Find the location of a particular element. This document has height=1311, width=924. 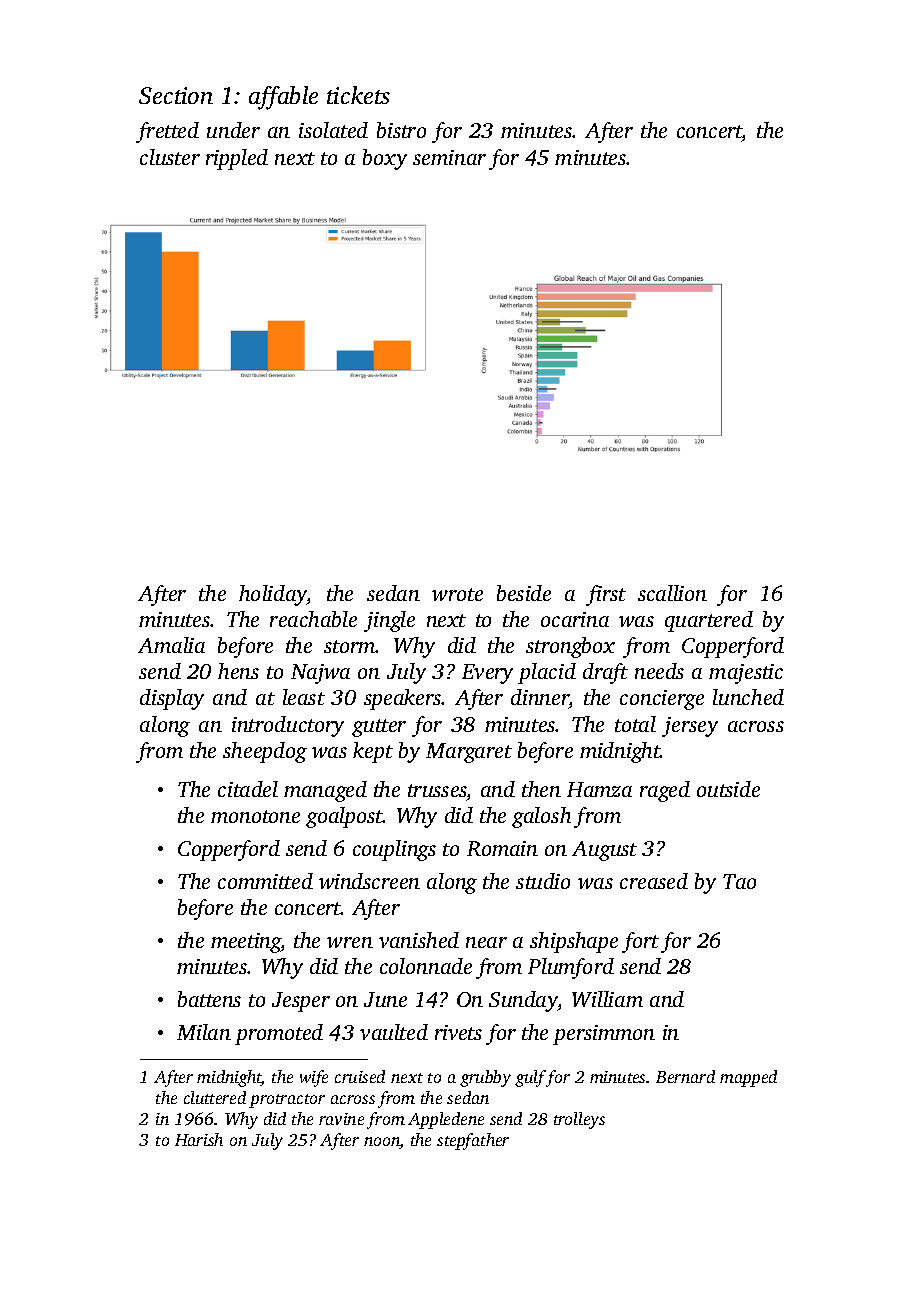

jingle is located at coordinates (389, 621).
